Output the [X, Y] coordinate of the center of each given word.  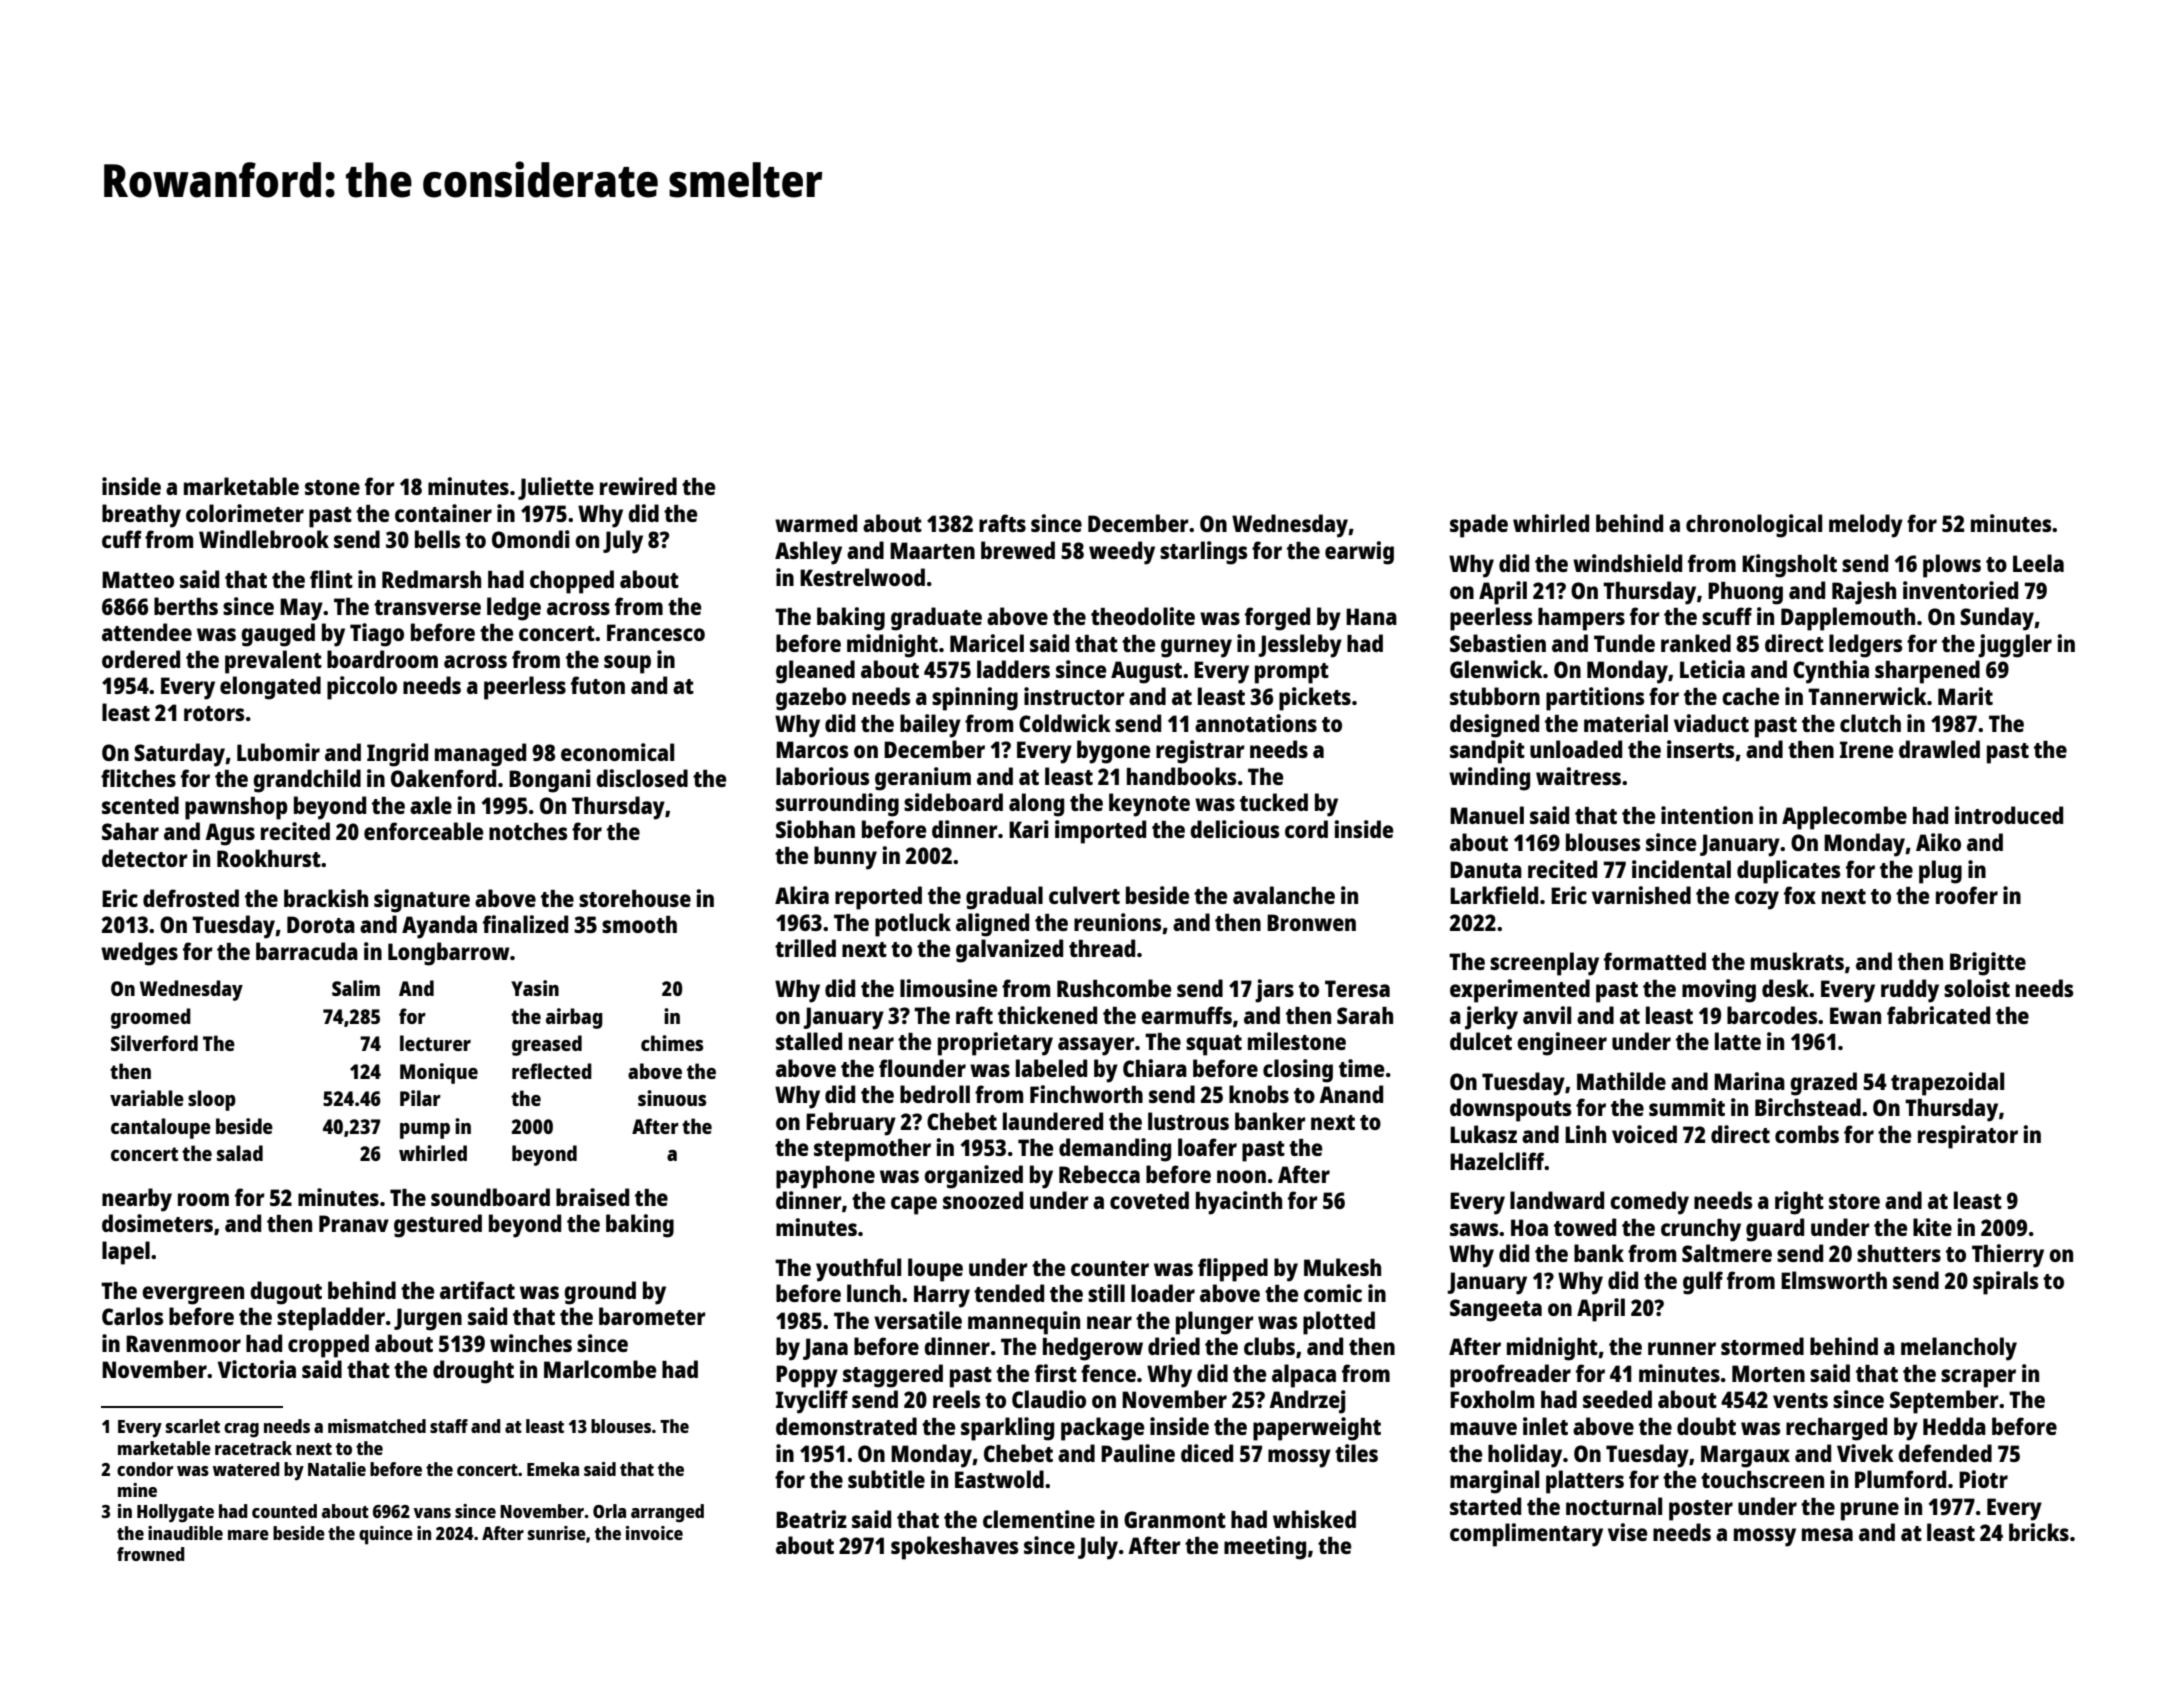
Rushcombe [1114, 988]
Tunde [1624, 643]
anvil [1547, 1015]
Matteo [138, 579]
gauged [278, 635]
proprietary [995, 1044]
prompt [1292, 673]
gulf [1703, 1283]
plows [1952, 566]
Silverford [154, 1043]
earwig [1359, 553]
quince [386, 1535]
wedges [139, 954]
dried [1174, 1346]
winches [531, 1343]
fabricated [1938, 1015]
